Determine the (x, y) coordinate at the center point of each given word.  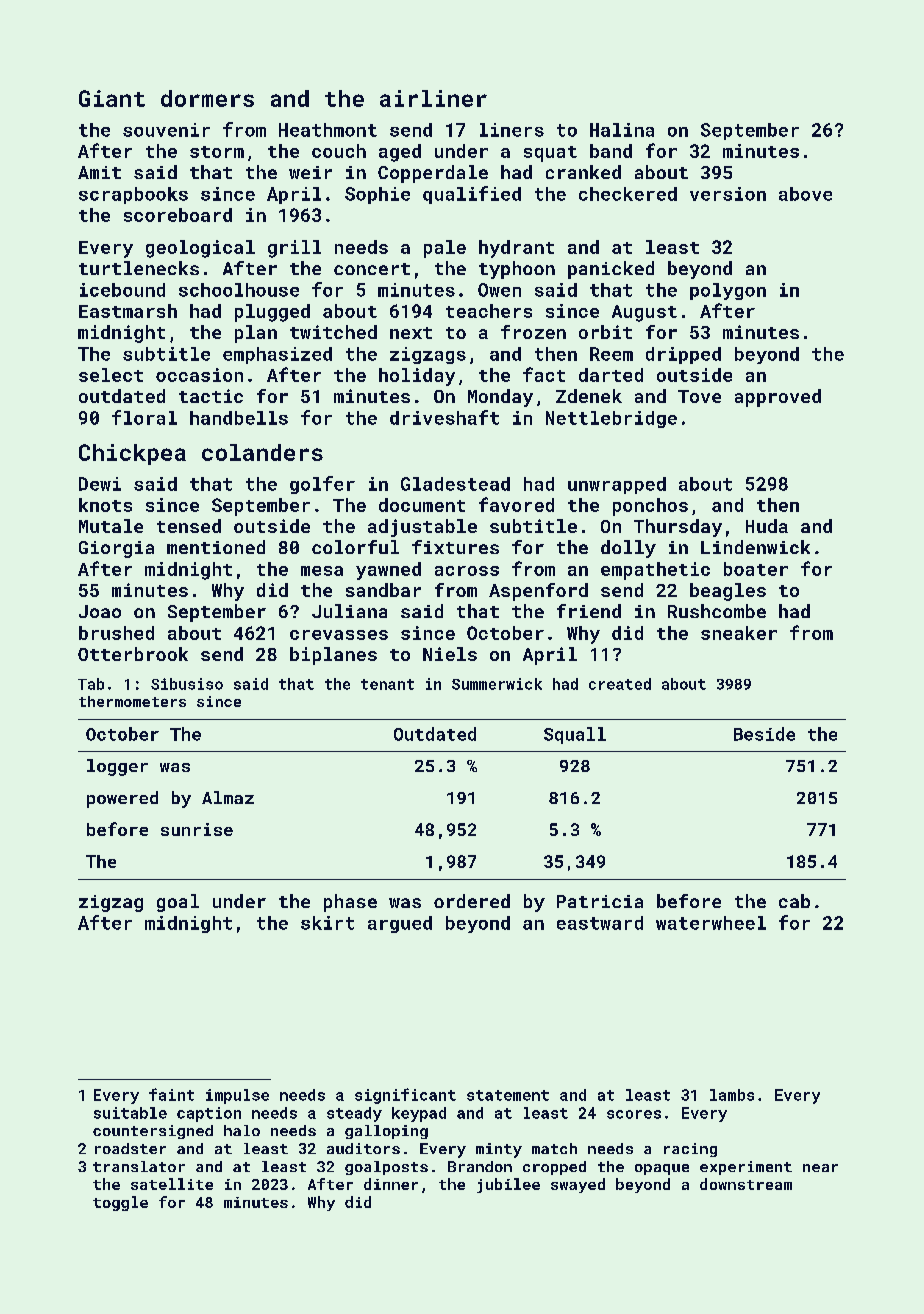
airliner (433, 98)
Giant (112, 98)
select (111, 375)
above (805, 194)
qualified (472, 195)
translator (139, 1166)
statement (508, 1095)
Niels (450, 654)
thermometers (132, 701)
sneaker (739, 633)
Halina (622, 130)
